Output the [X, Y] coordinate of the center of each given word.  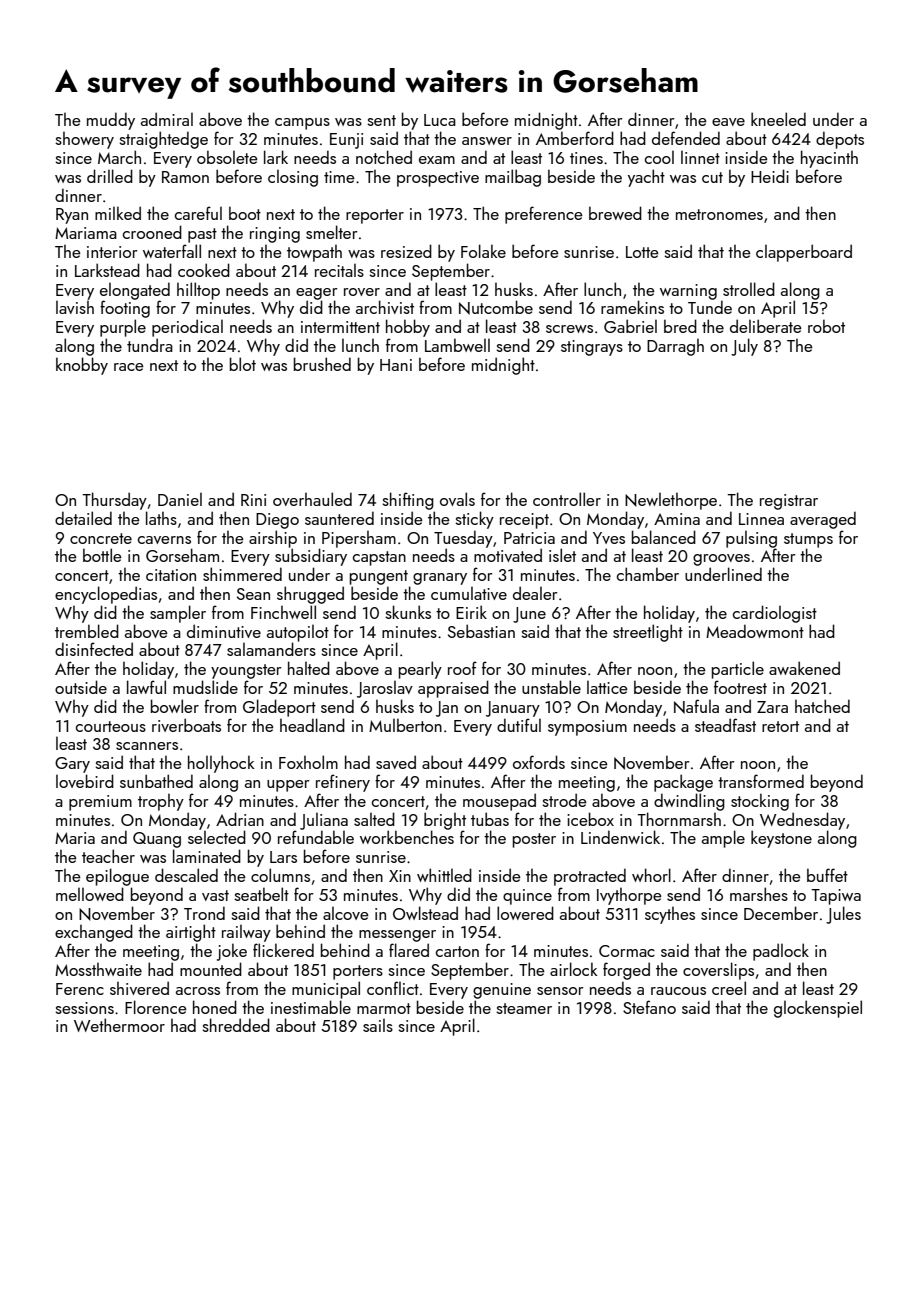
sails [378, 1025]
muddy [111, 121]
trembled [87, 631]
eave [728, 122]
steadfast [725, 725]
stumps [808, 540]
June [529, 615]
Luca [440, 120]
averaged [823, 520]
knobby [82, 366]
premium [100, 803]
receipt [524, 521]
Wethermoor [119, 1025]
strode [564, 800]
